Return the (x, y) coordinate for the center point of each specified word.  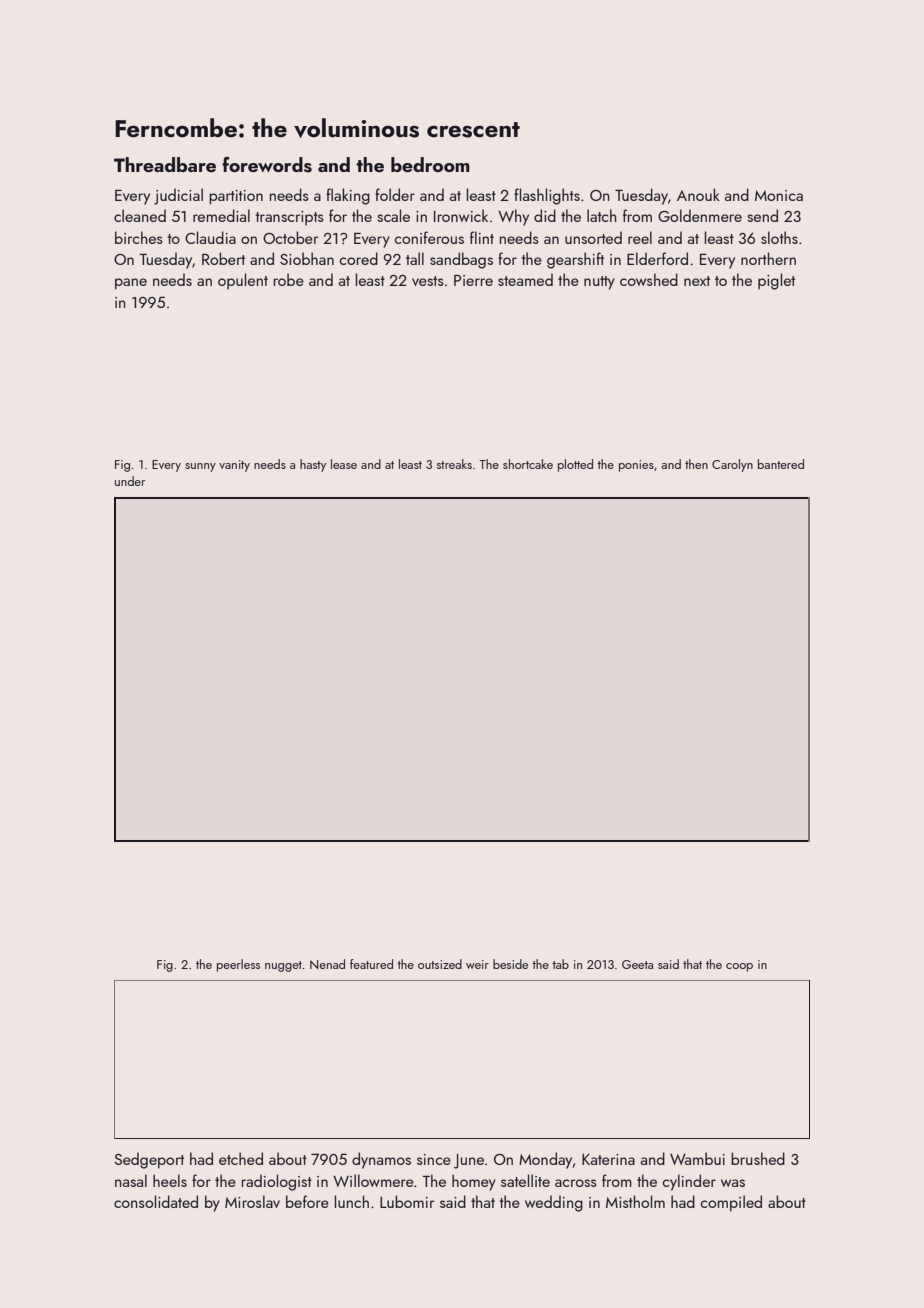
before (307, 1201)
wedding (554, 1203)
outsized (440, 964)
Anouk (698, 194)
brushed (758, 1158)
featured (371, 964)
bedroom (430, 164)
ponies (636, 466)
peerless (238, 965)
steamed (525, 279)
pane (131, 284)
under (130, 481)
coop (739, 967)
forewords (267, 165)
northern (768, 258)
